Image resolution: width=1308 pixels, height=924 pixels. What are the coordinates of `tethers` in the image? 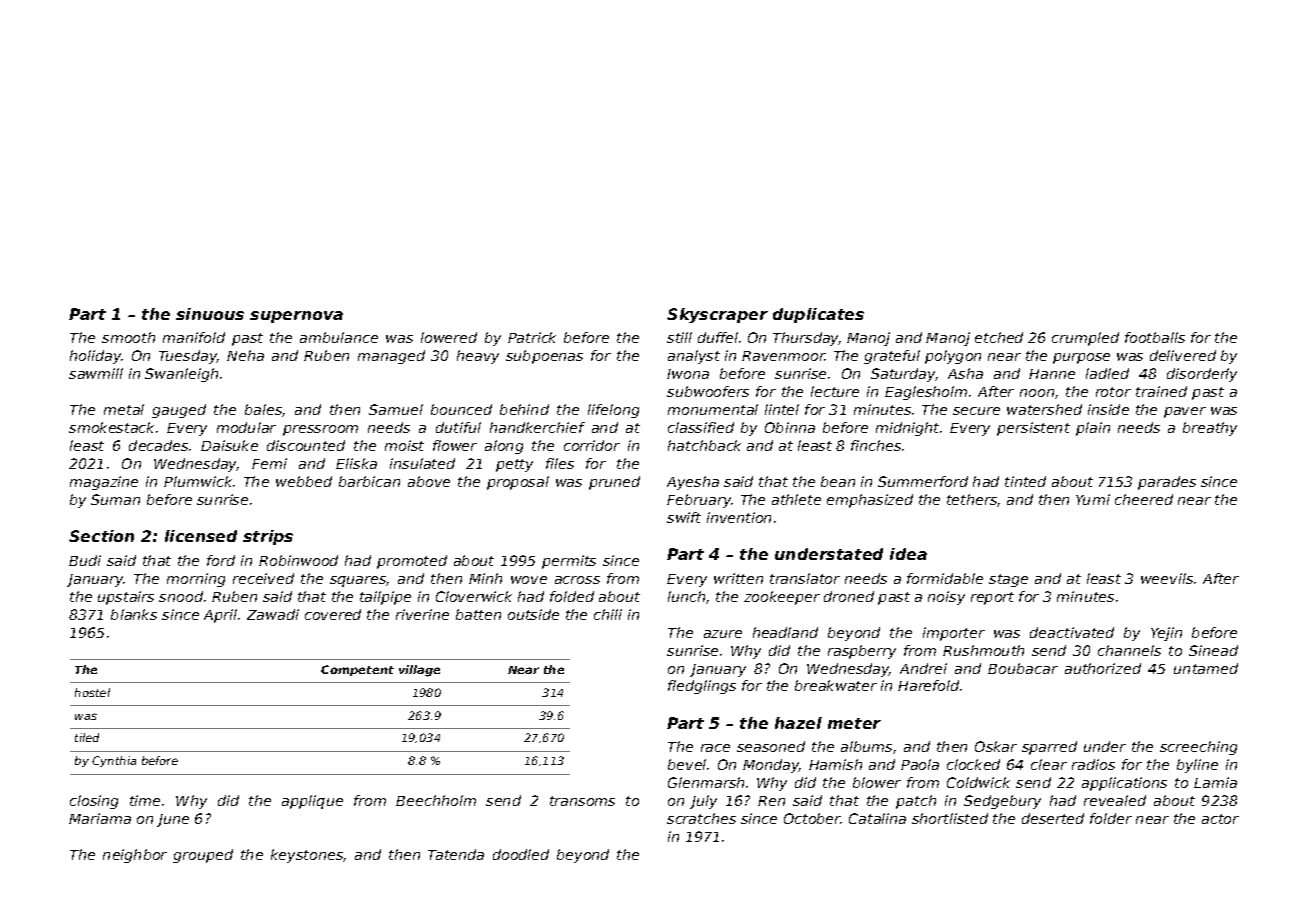 It's located at (972, 499).
